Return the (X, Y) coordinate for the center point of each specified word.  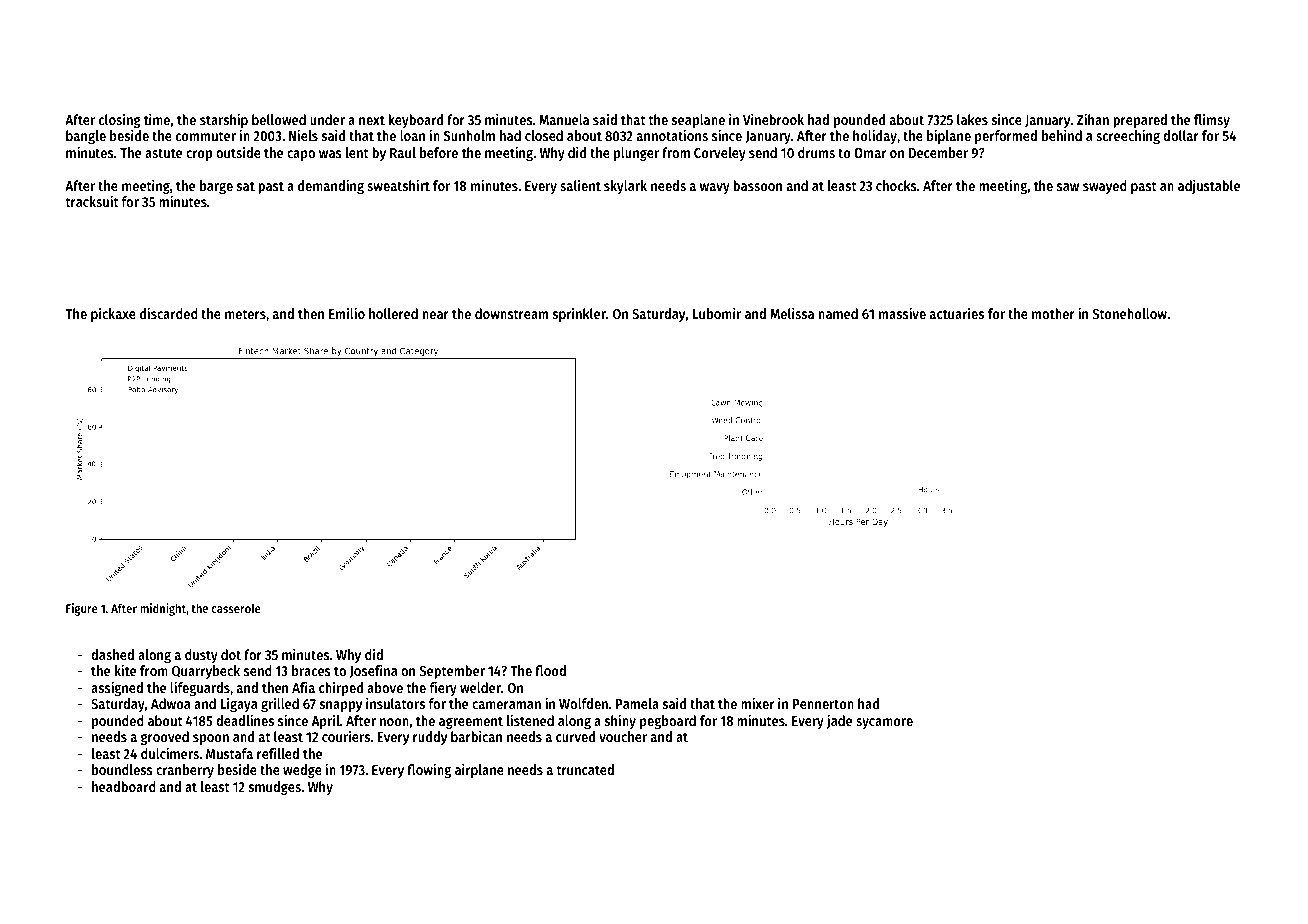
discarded (169, 313)
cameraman (506, 705)
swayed (1105, 187)
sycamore (884, 723)
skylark (625, 187)
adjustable (1209, 186)
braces (311, 670)
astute (163, 153)
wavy (715, 188)
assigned (117, 688)
